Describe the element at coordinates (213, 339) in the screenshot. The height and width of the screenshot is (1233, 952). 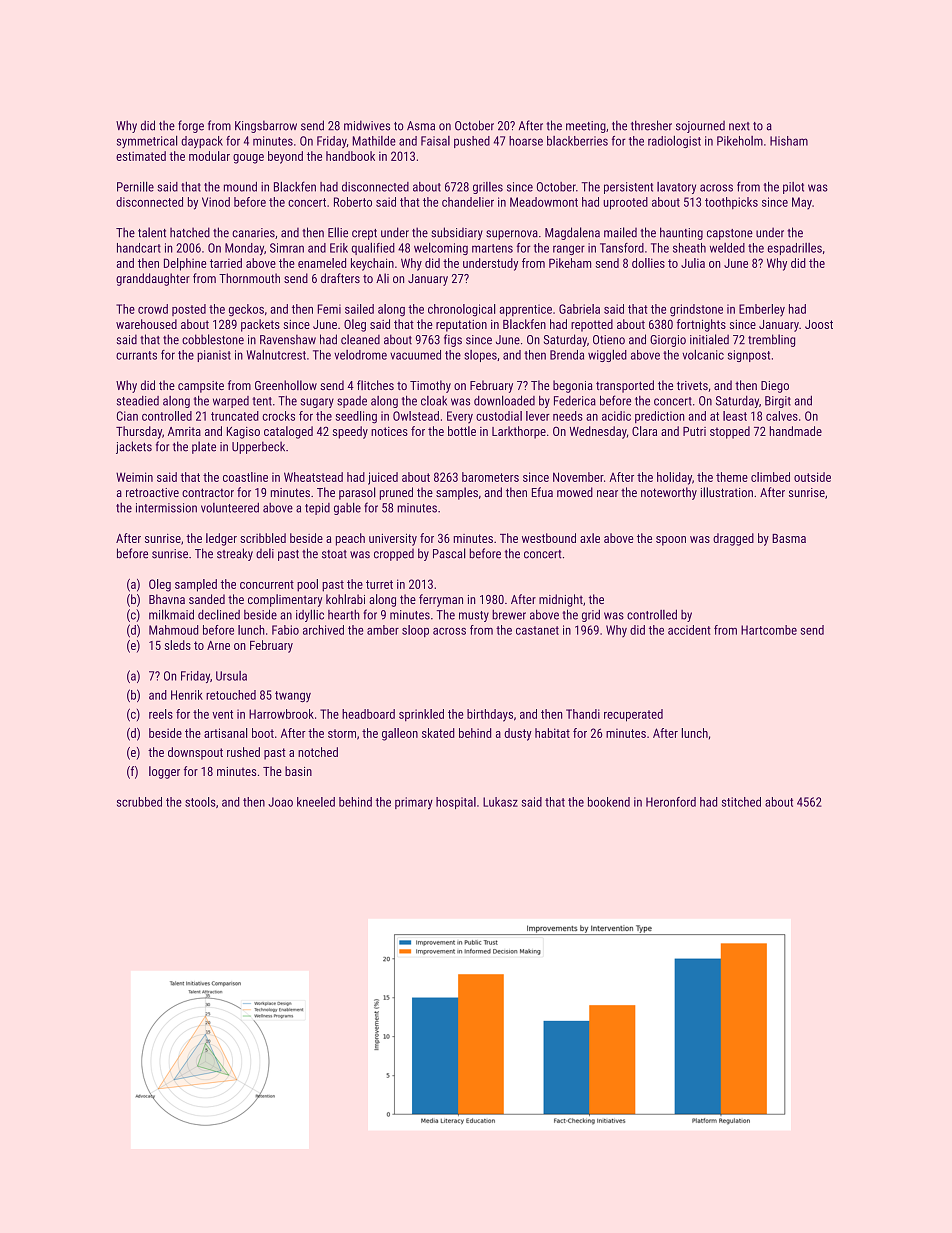
I see `cobblestone` at that location.
